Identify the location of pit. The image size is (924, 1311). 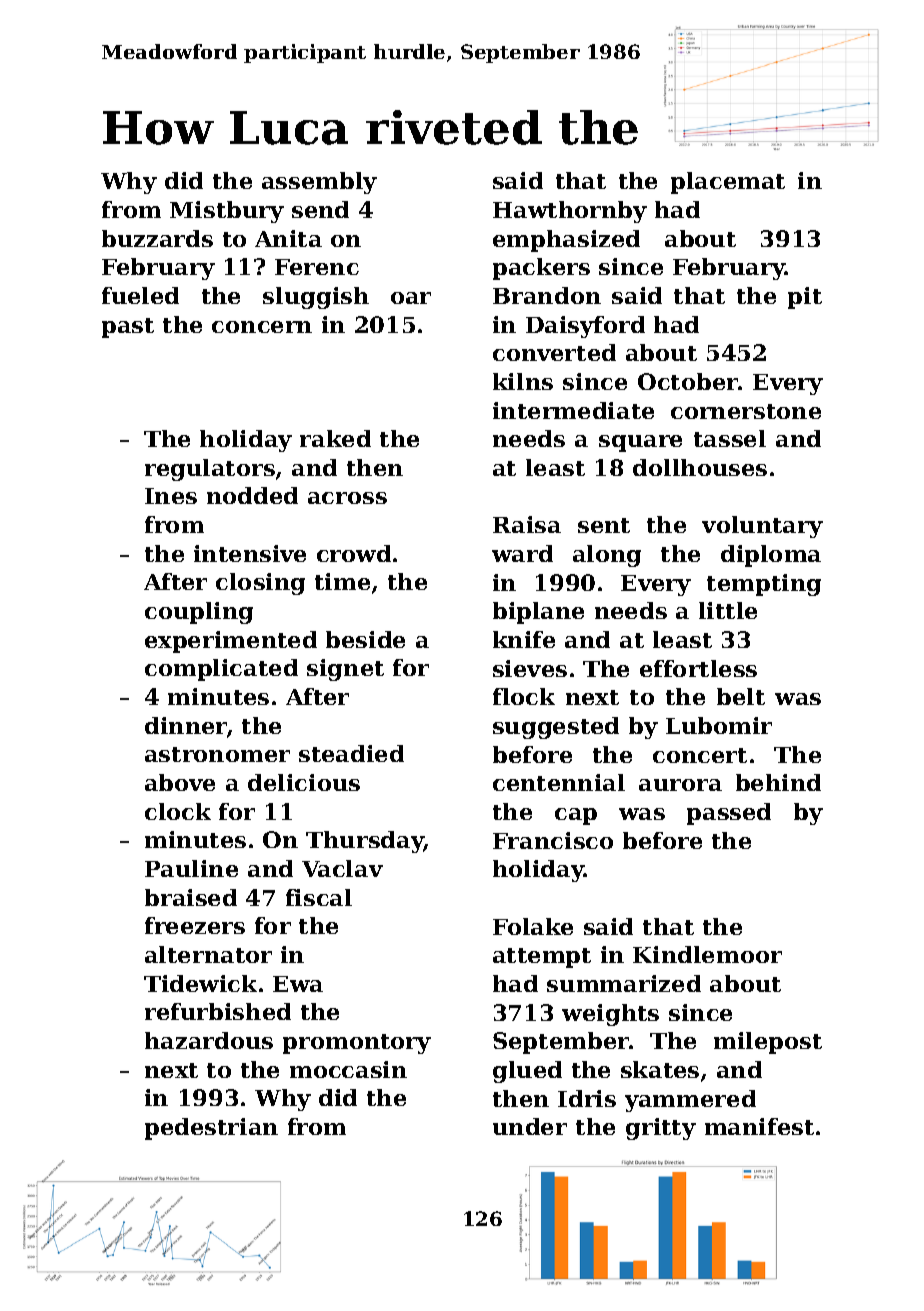
(805, 298).
